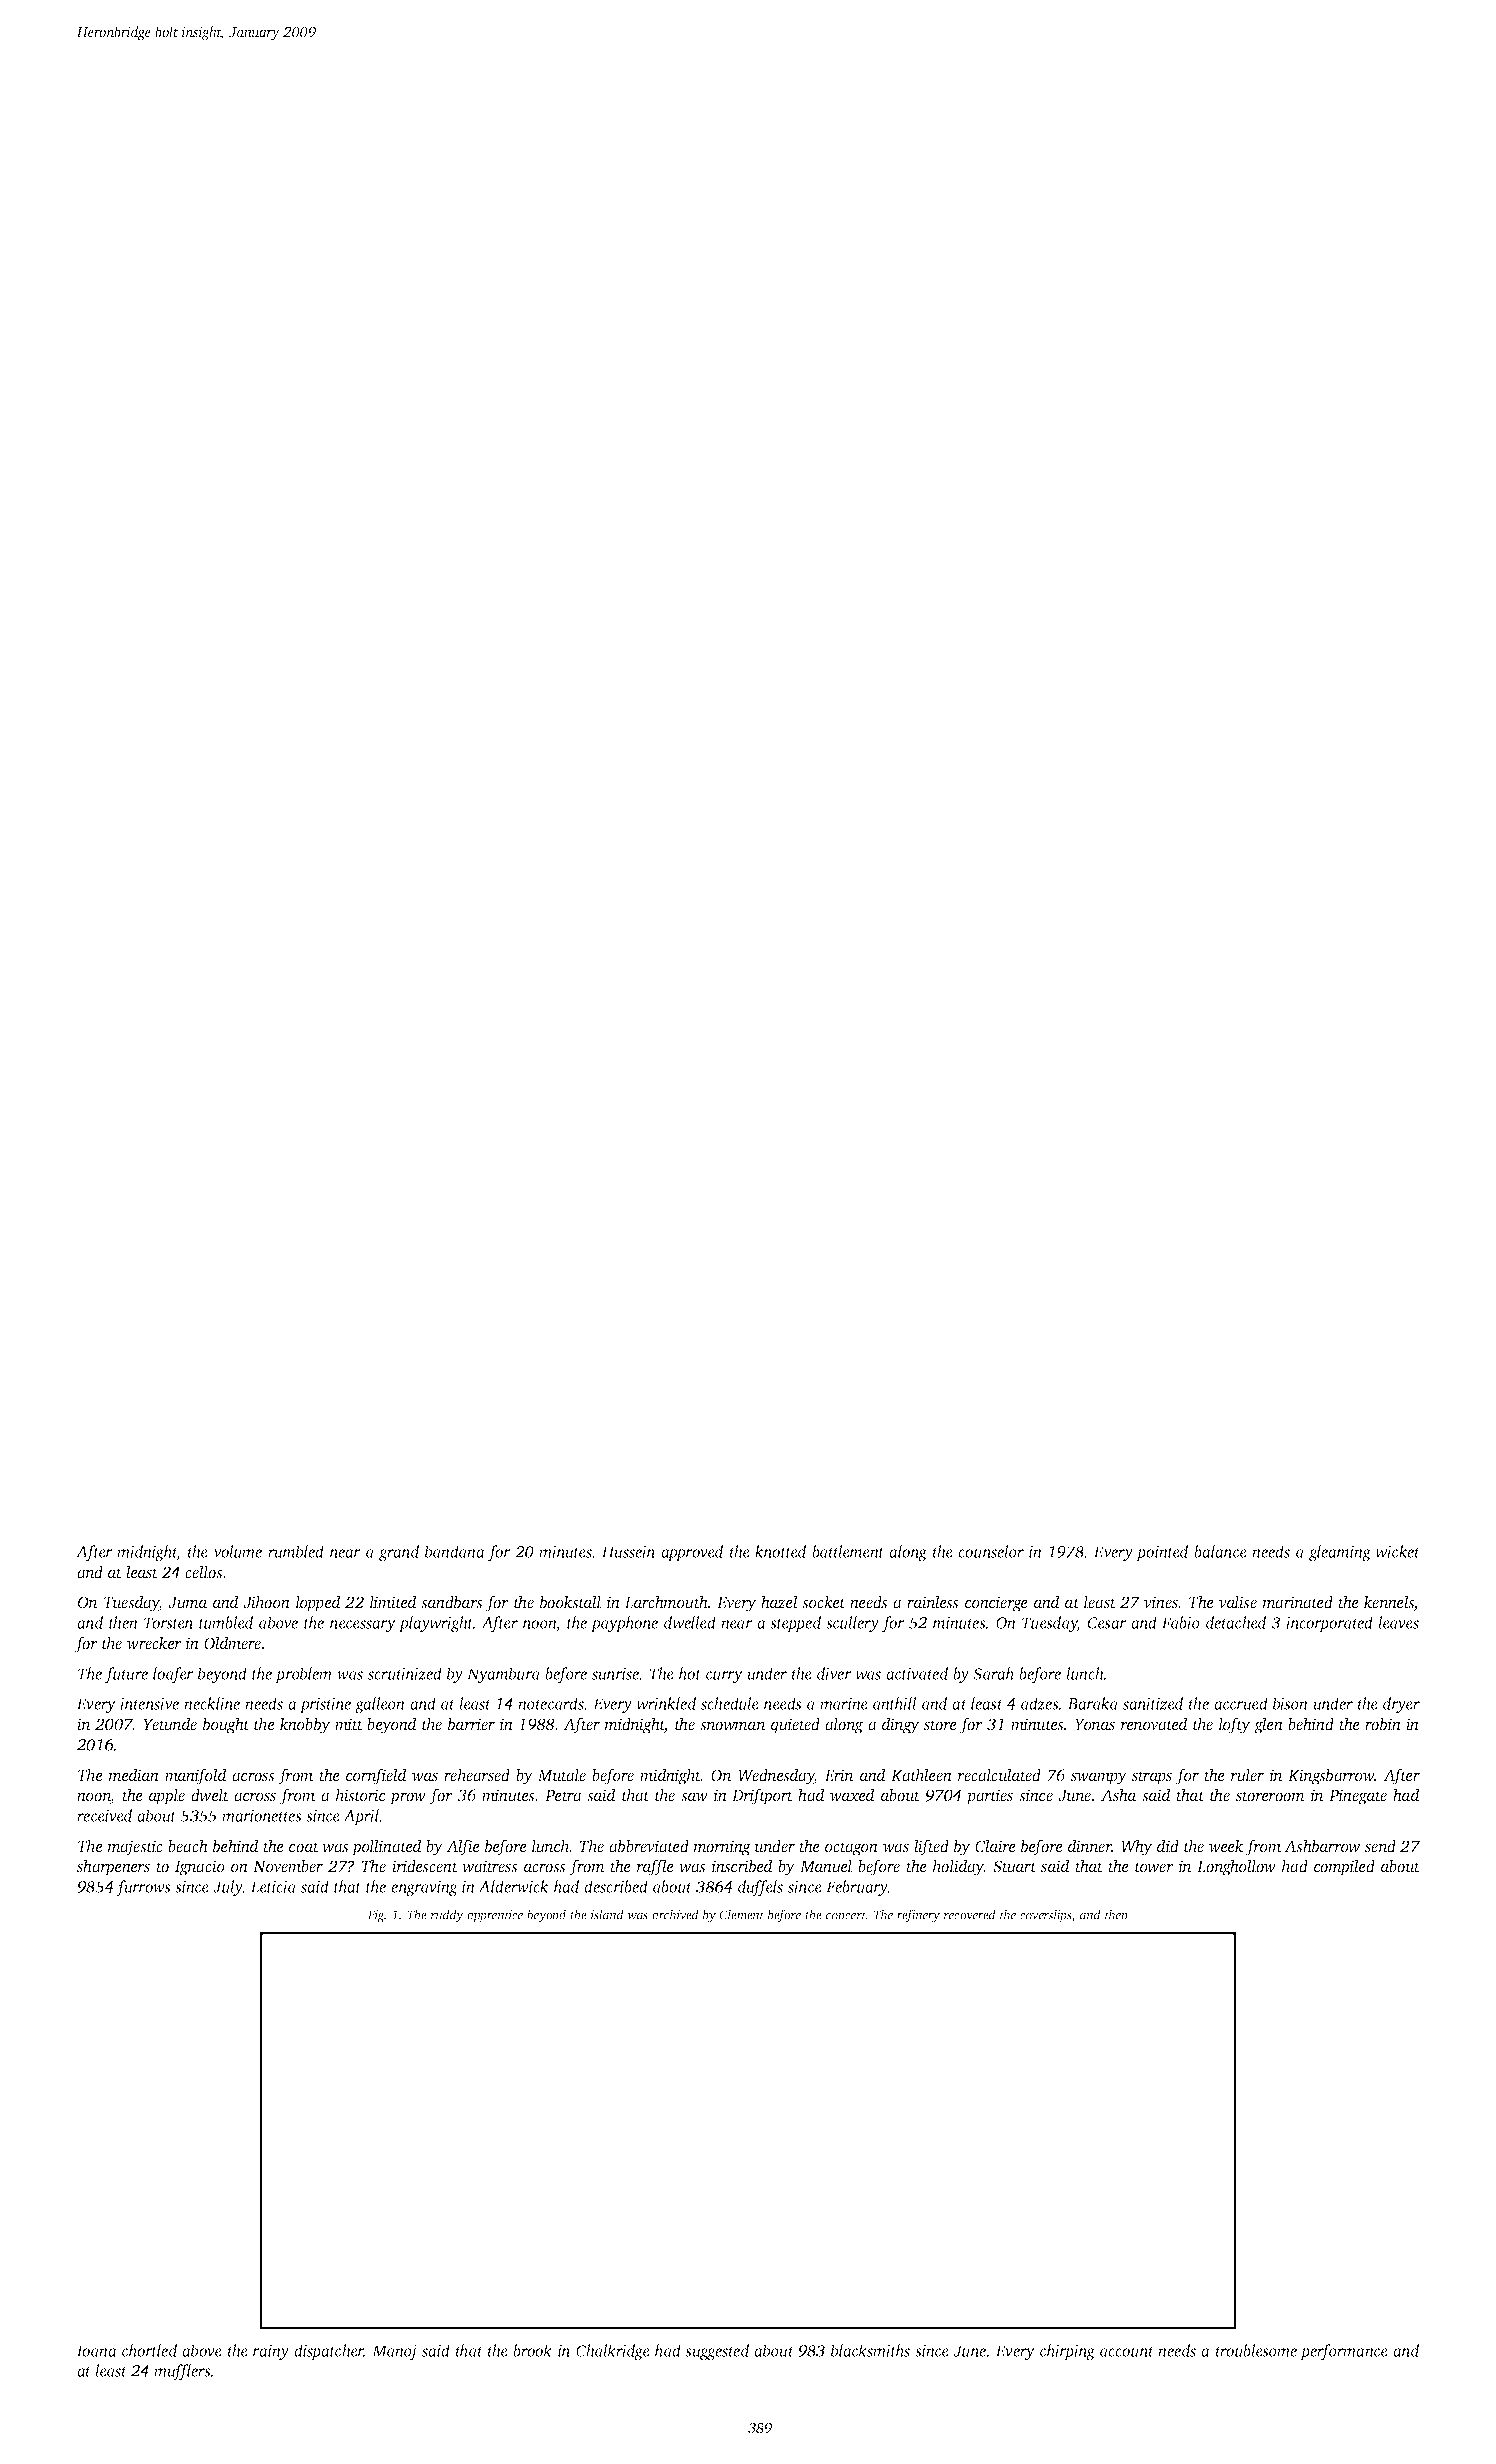 The image size is (1496, 2464). Describe the element at coordinates (394, 2352) in the page. I see `Manoj` at that location.
